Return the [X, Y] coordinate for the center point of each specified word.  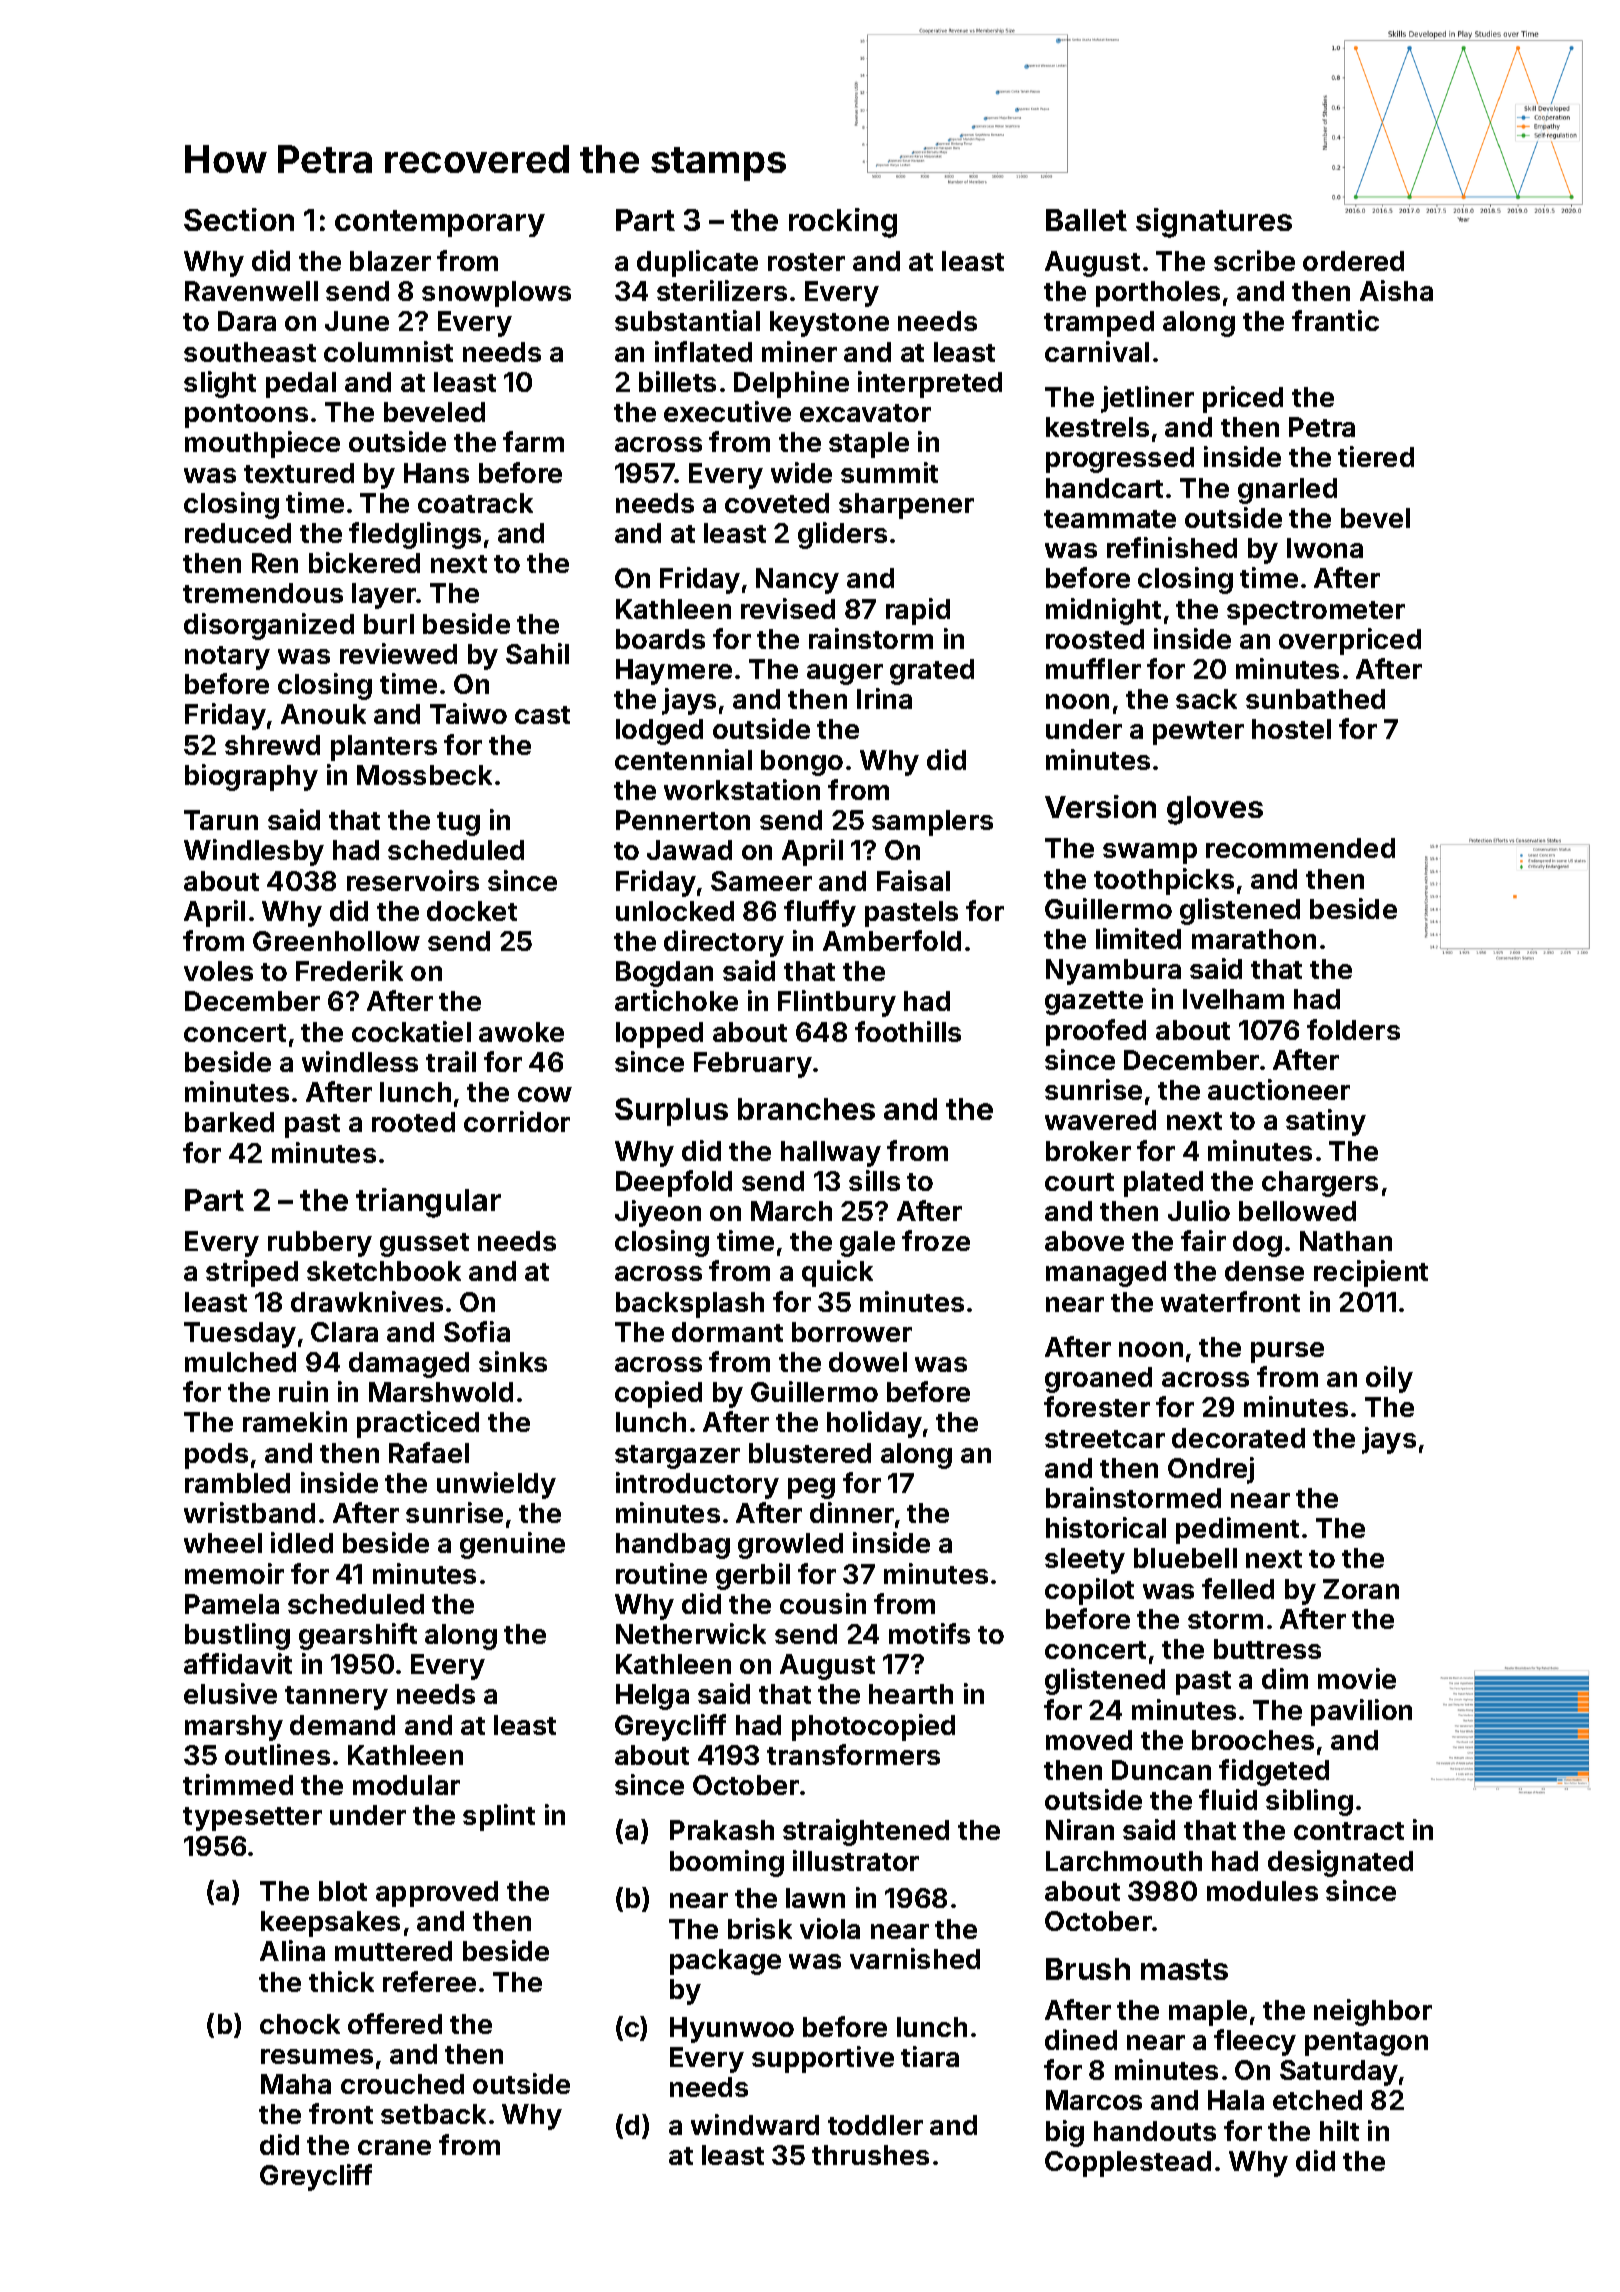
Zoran [1361, 1589]
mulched [240, 1362]
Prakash [722, 1830]
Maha [296, 2084]
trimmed [238, 1784]
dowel [868, 1362]
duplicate [697, 263]
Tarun [221, 820]
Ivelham [1233, 999]
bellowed [1297, 1211]
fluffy [820, 913]
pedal [301, 385]
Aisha [1396, 290]
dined [1081, 2039]
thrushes [870, 2155]
